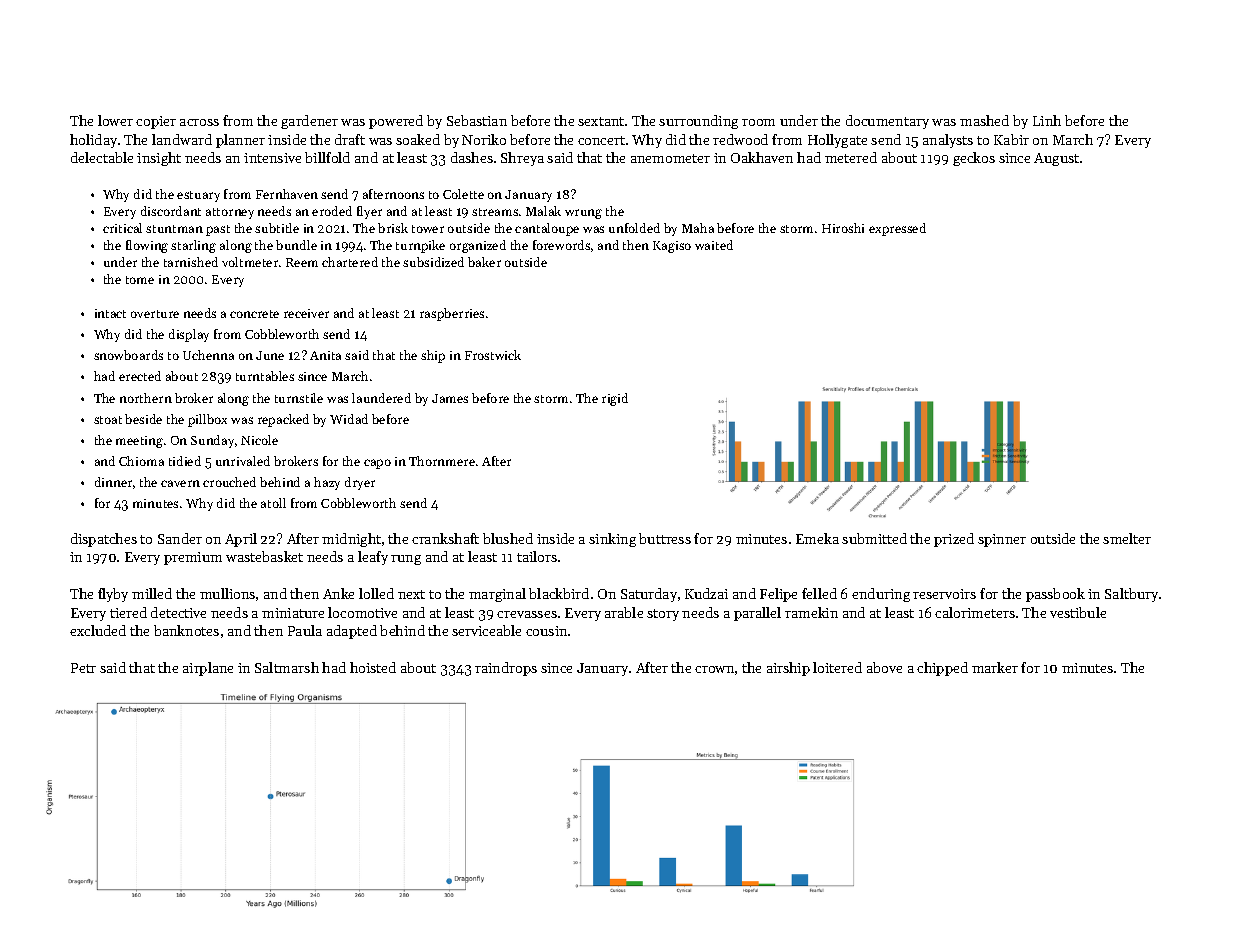  Describe the element at coordinates (615, 399) in the screenshot. I see `rigid` at that location.
